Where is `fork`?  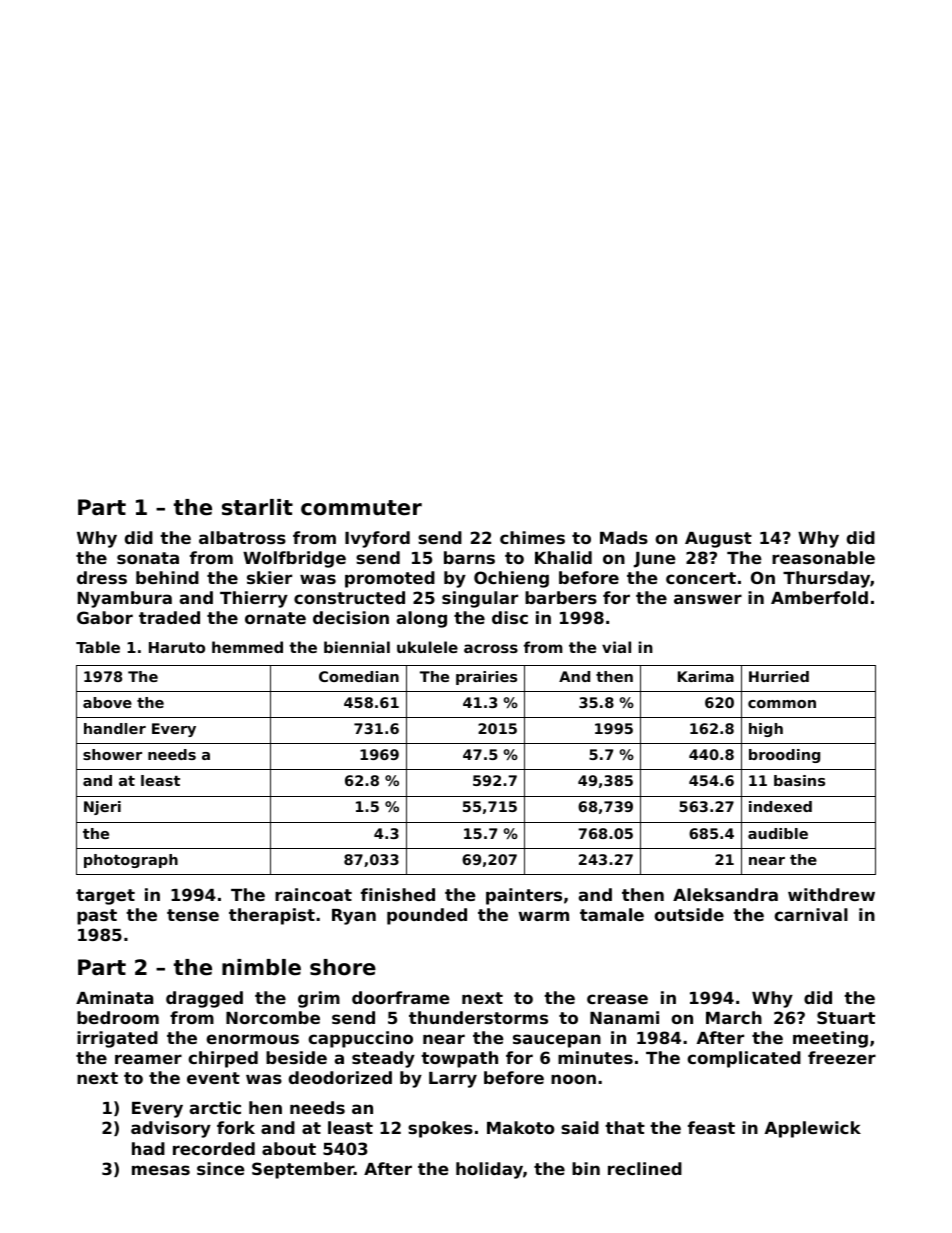 fork is located at coordinates (236, 1127).
